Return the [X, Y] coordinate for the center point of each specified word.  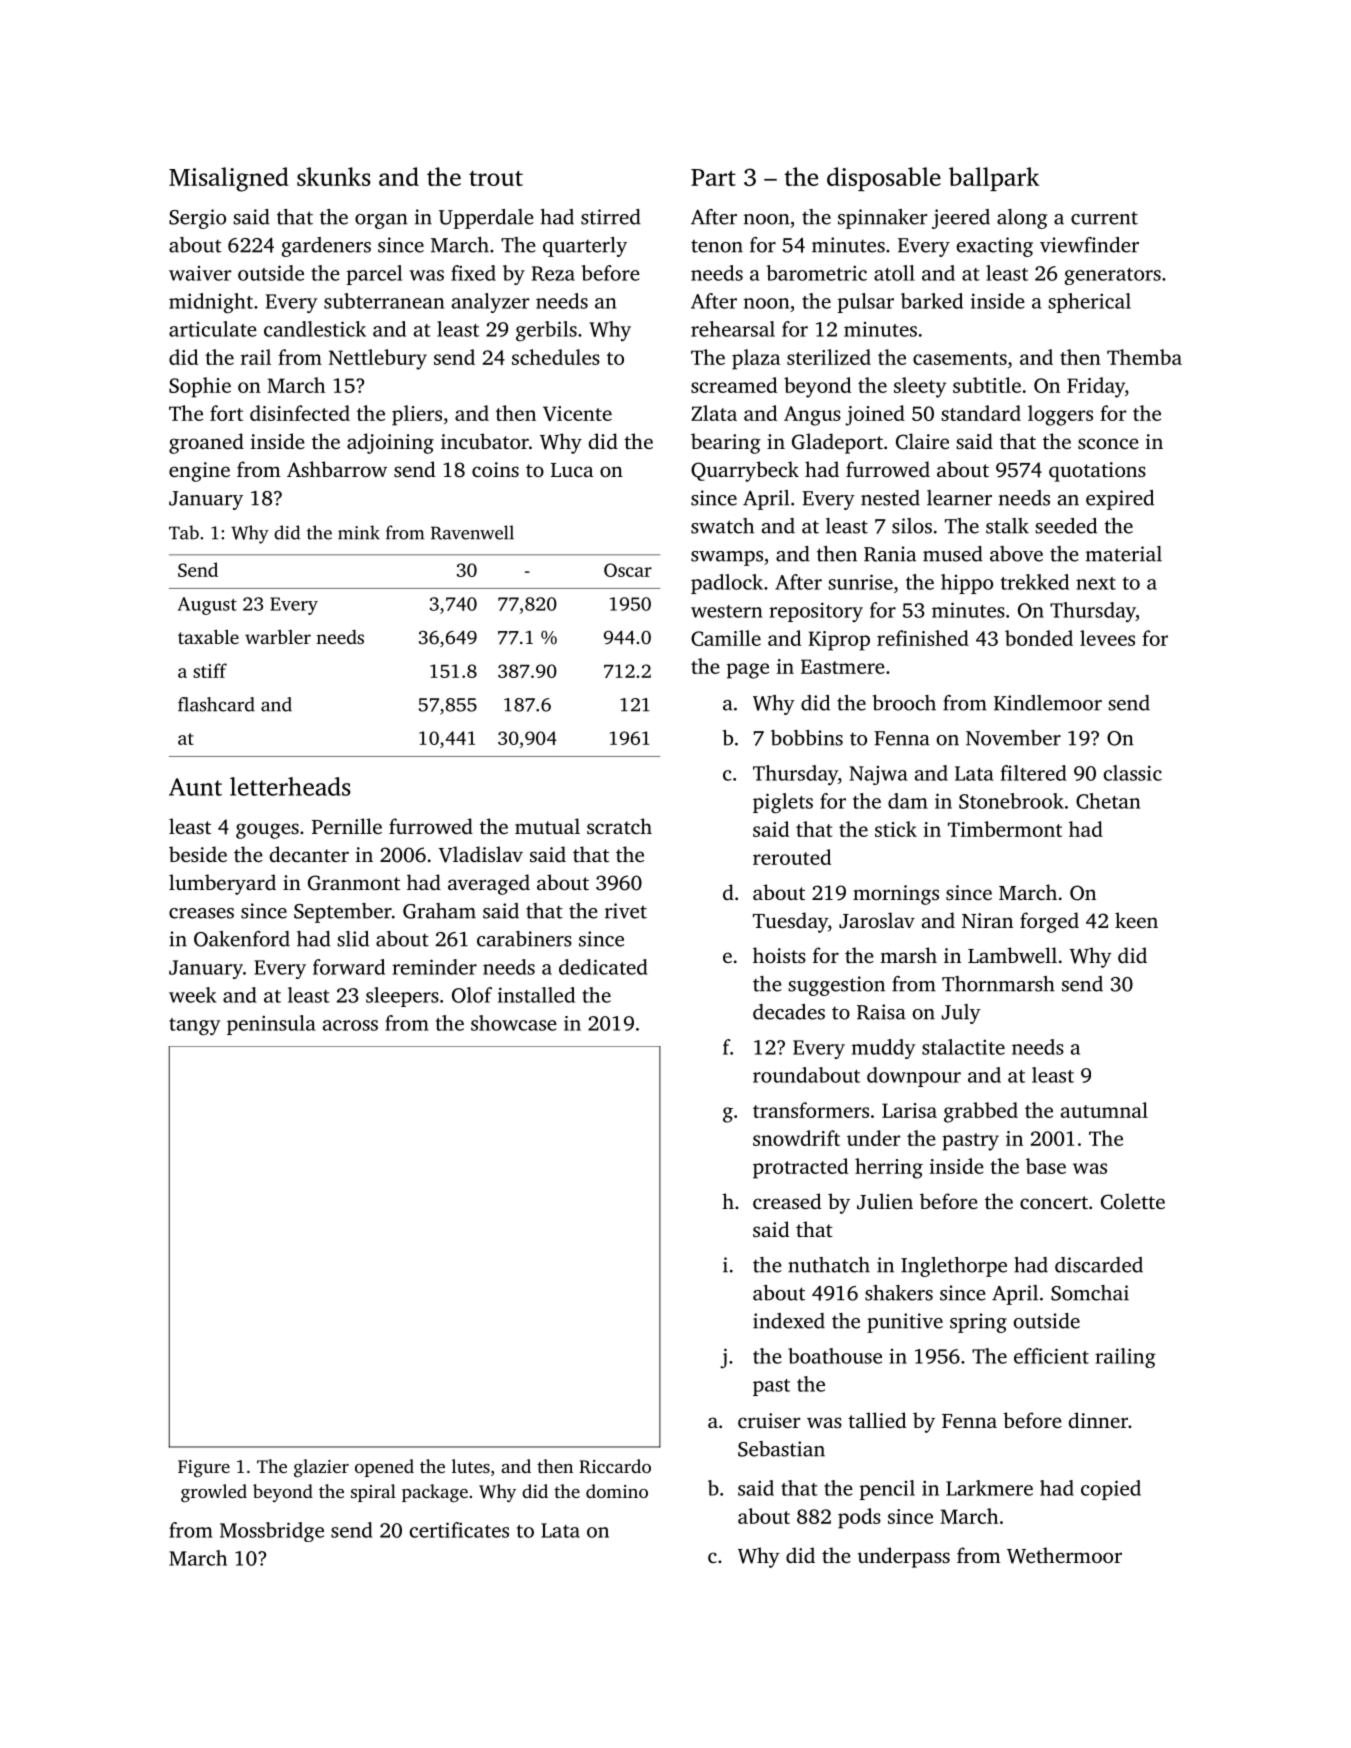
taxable [208, 637]
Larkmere [989, 1488]
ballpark [994, 179]
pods [859, 1518]
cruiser [769, 1420]
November [1013, 738]
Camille [726, 638]
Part [713, 177]
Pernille [347, 826]
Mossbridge [272, 1532]
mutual [547, 826]
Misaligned [229, 179]
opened [384, 1468]
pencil [887, 1490]
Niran [987, 920]
